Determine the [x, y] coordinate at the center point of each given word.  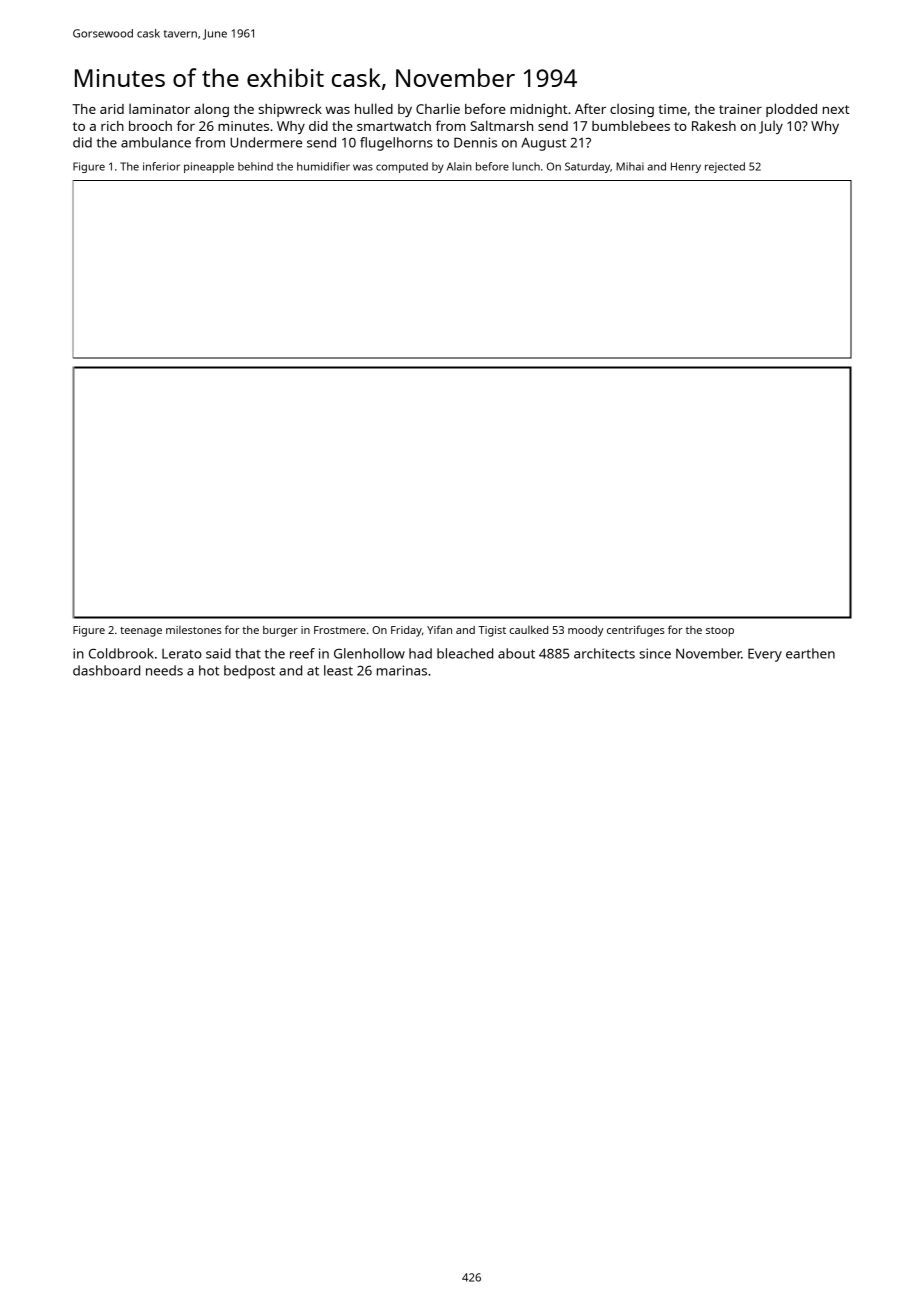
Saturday [587, 167]
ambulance [156, 142]
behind [255, 166]
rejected [725, 167]
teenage [141, 632]
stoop [720, 632]
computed [402, 167]
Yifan [439, 629]
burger [280, 631]
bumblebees [631, 126]
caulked [529, 629]
